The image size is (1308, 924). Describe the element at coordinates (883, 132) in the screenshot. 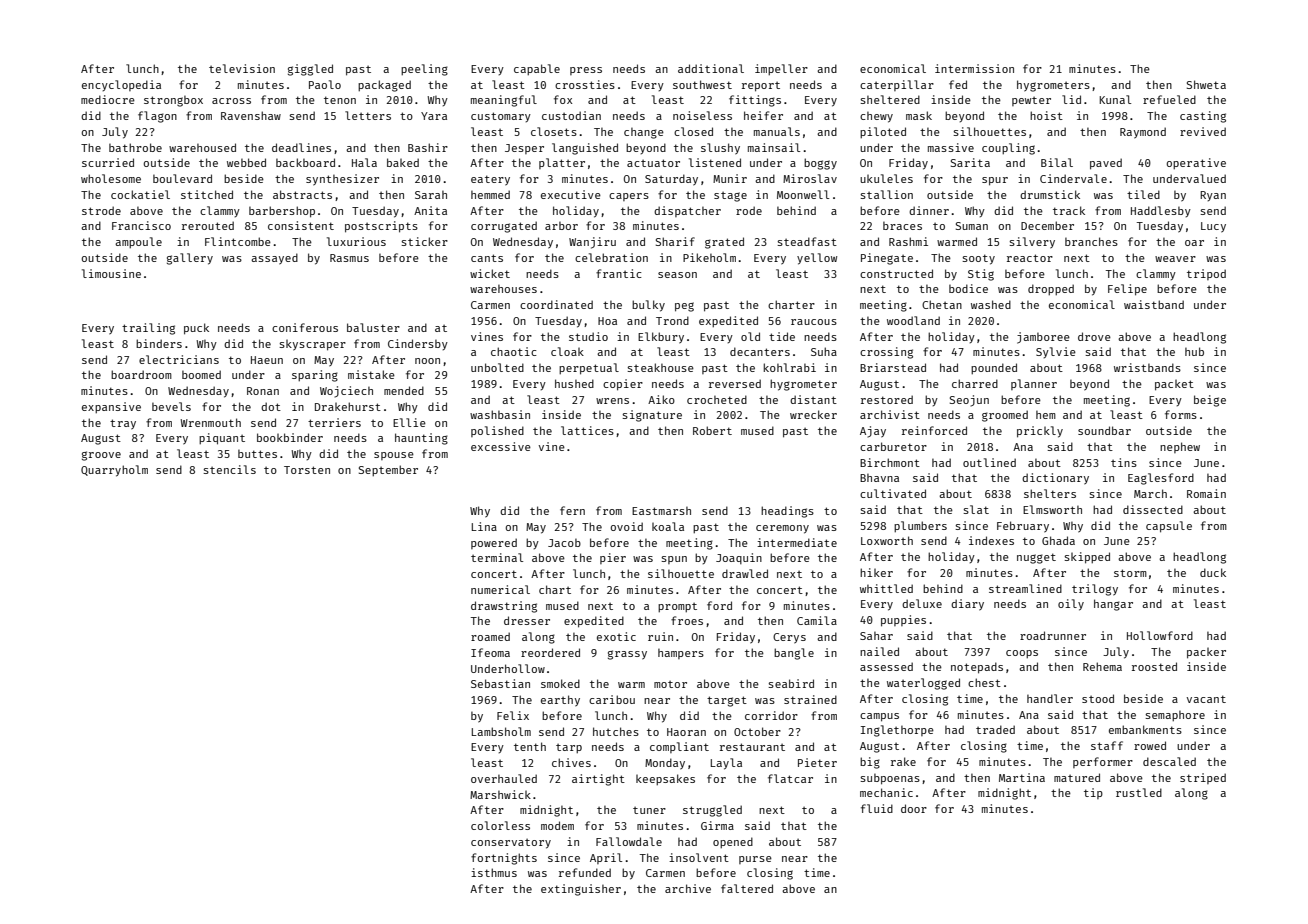

I see `piloted` at that location.
